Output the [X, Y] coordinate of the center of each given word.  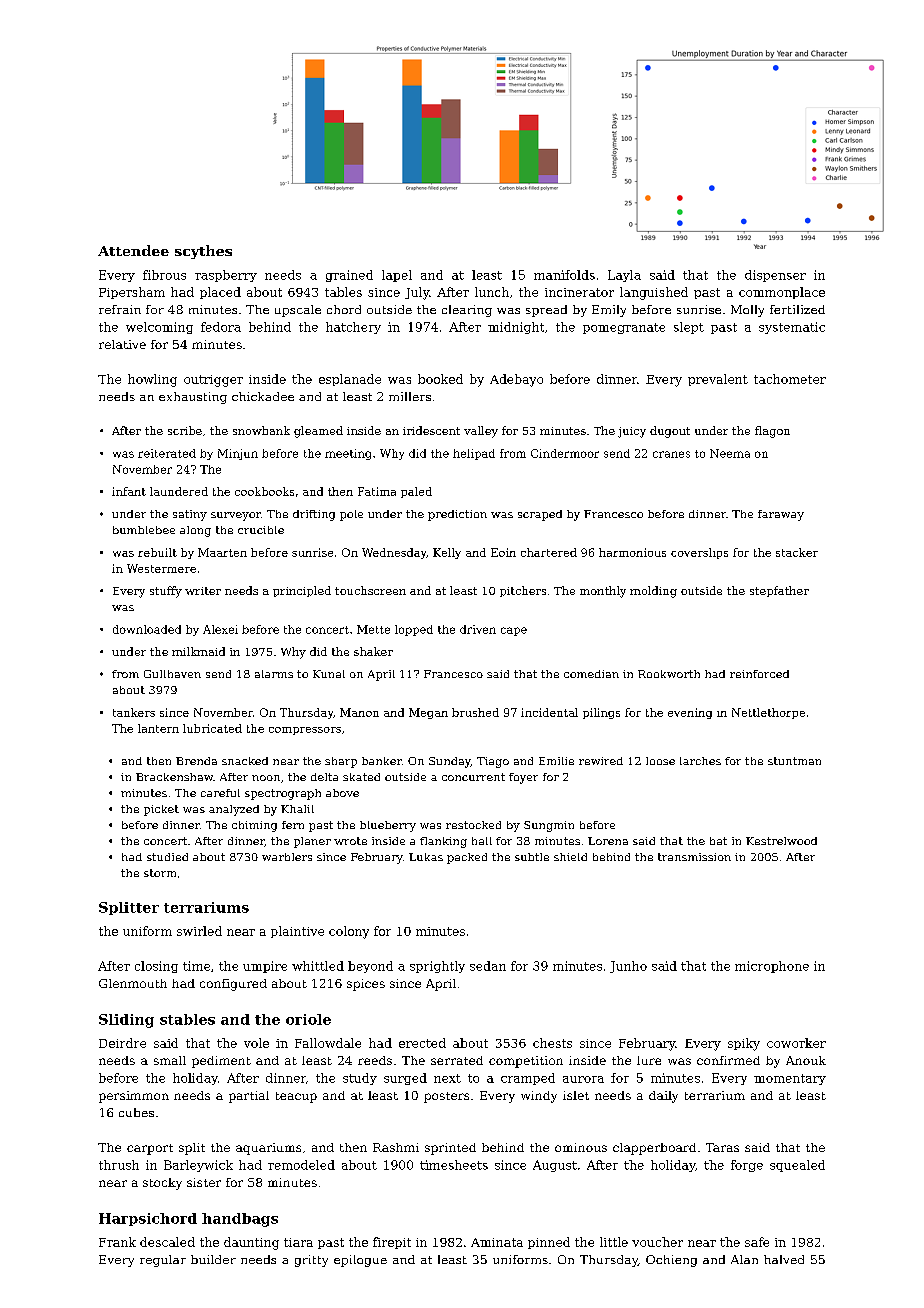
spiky [744, 1044]
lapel [397, 276]
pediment [221, 1062]
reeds [375, 1060]
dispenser [775, 276]
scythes [203, 252]
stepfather [779, 591]
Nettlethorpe [768, 713]
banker [382, 761]
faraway [781, 515]
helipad [474, 454]
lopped [414, 630]
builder [213, 1259]
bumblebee [144, 530]
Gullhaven [172, 674]
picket [161, 810]
